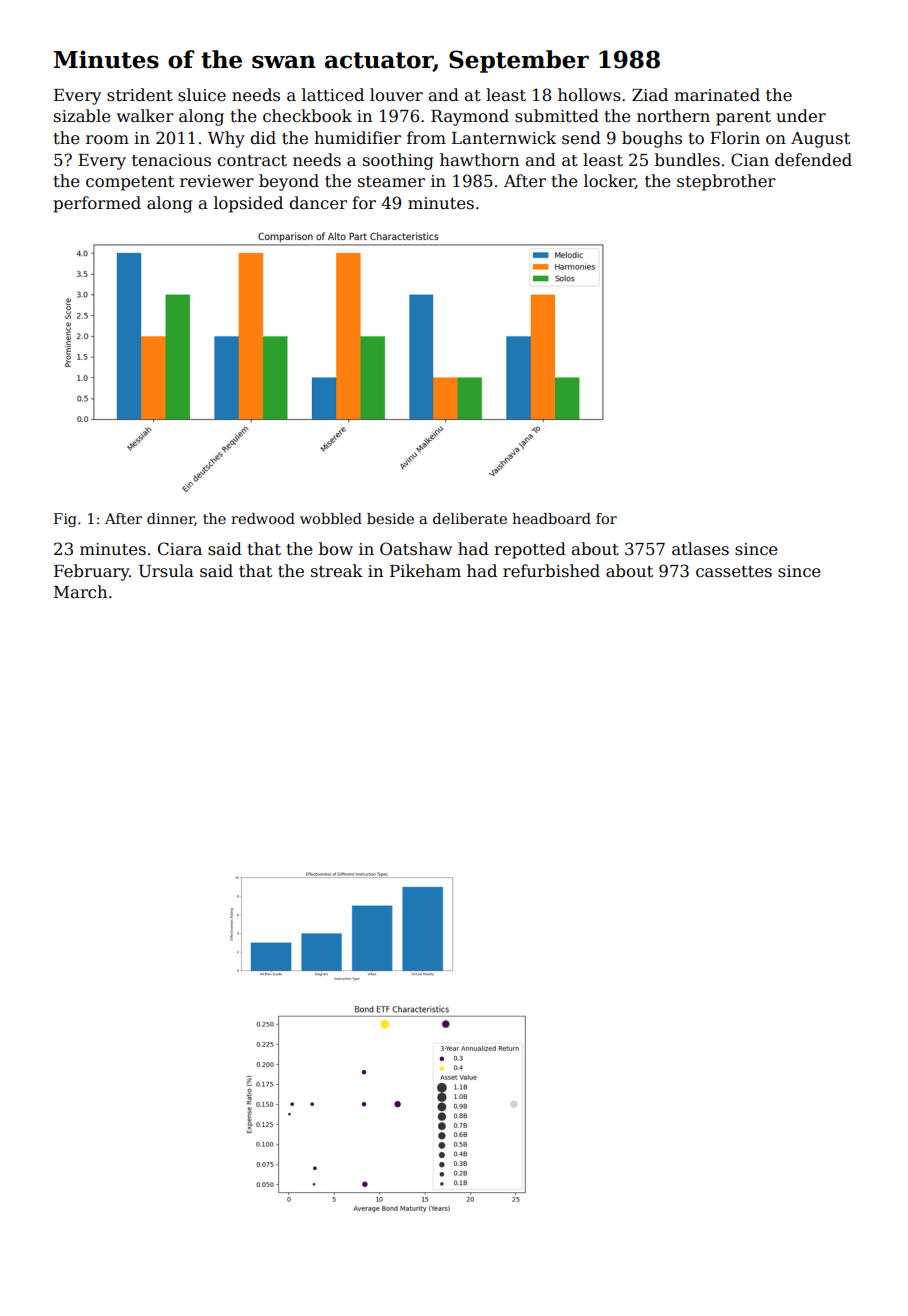 This page has width=908, height=1316. Describe the element at coordinates (263, 518) in the page. I see `redwood` at that location.
